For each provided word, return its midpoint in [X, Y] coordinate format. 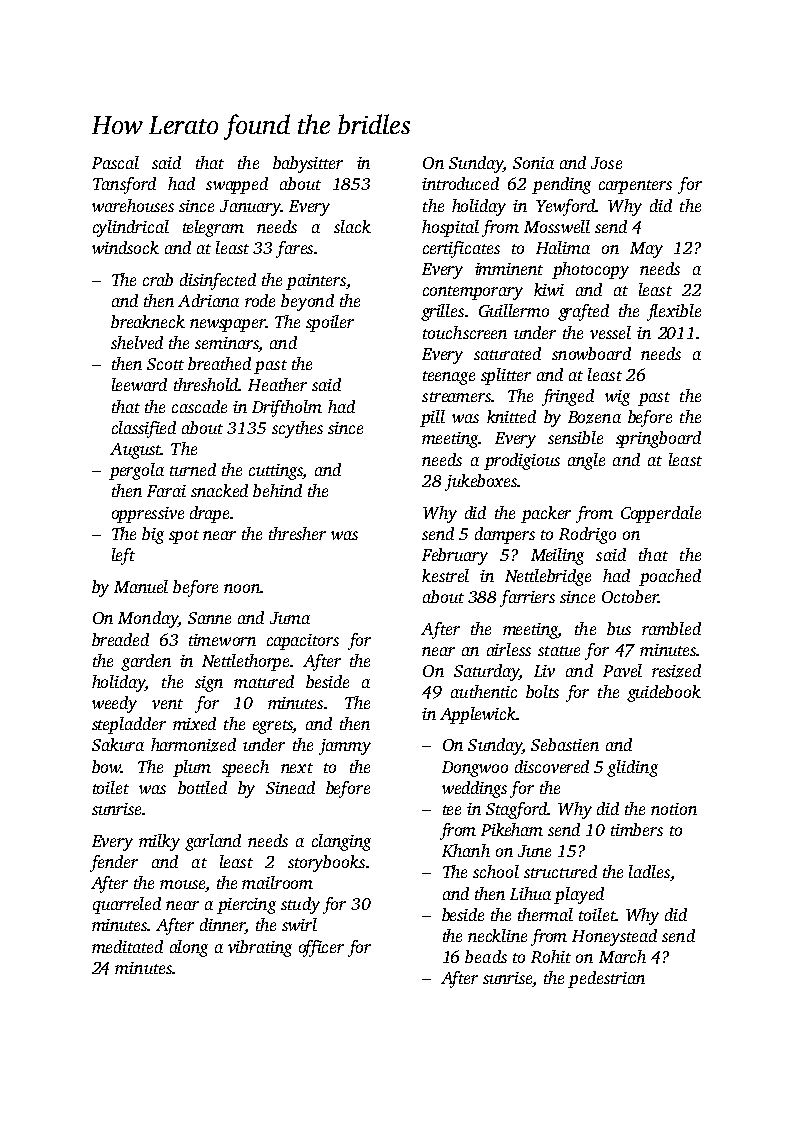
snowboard [591, 353]
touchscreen [465, 332]
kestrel [445, 575]
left [123, 556]
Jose [606, 163]
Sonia [533, 163]
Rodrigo [587, 535]
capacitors [303, 642]
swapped [237, 185]
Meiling [557, 556]
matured [264, 681]
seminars [227, 344]
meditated [127, 946]
